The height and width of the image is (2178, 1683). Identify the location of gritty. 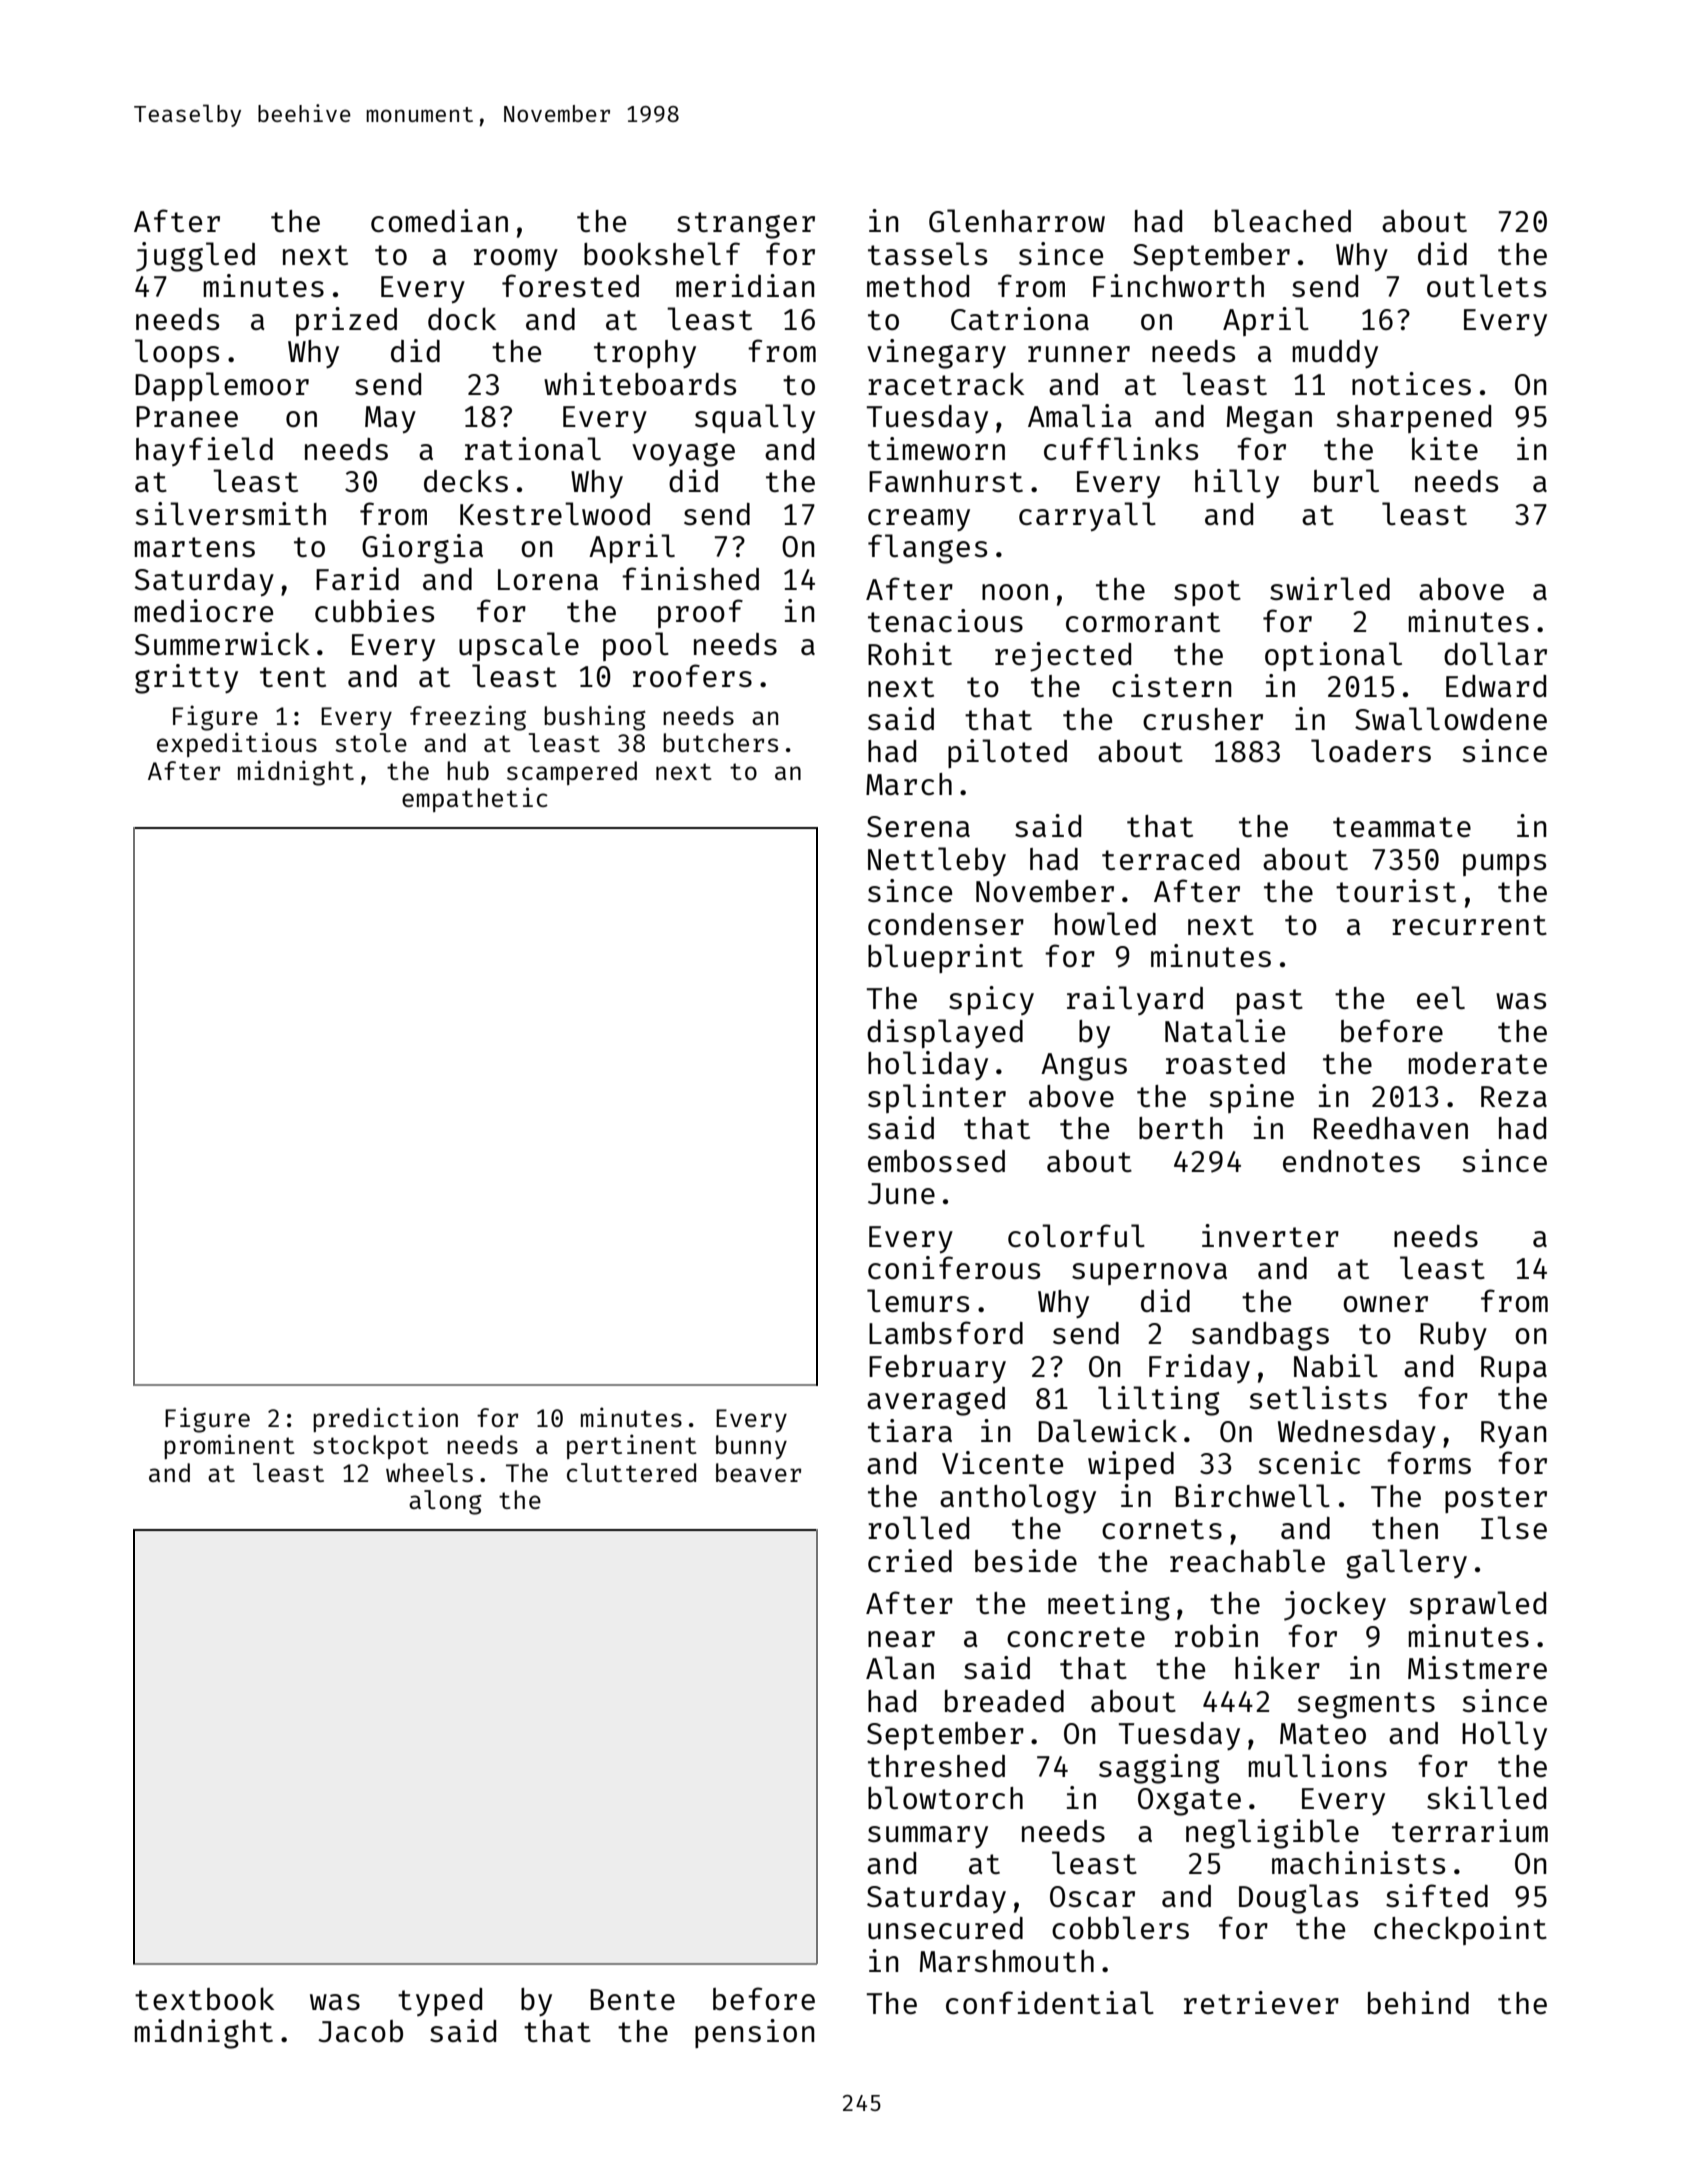
(186, 679).
